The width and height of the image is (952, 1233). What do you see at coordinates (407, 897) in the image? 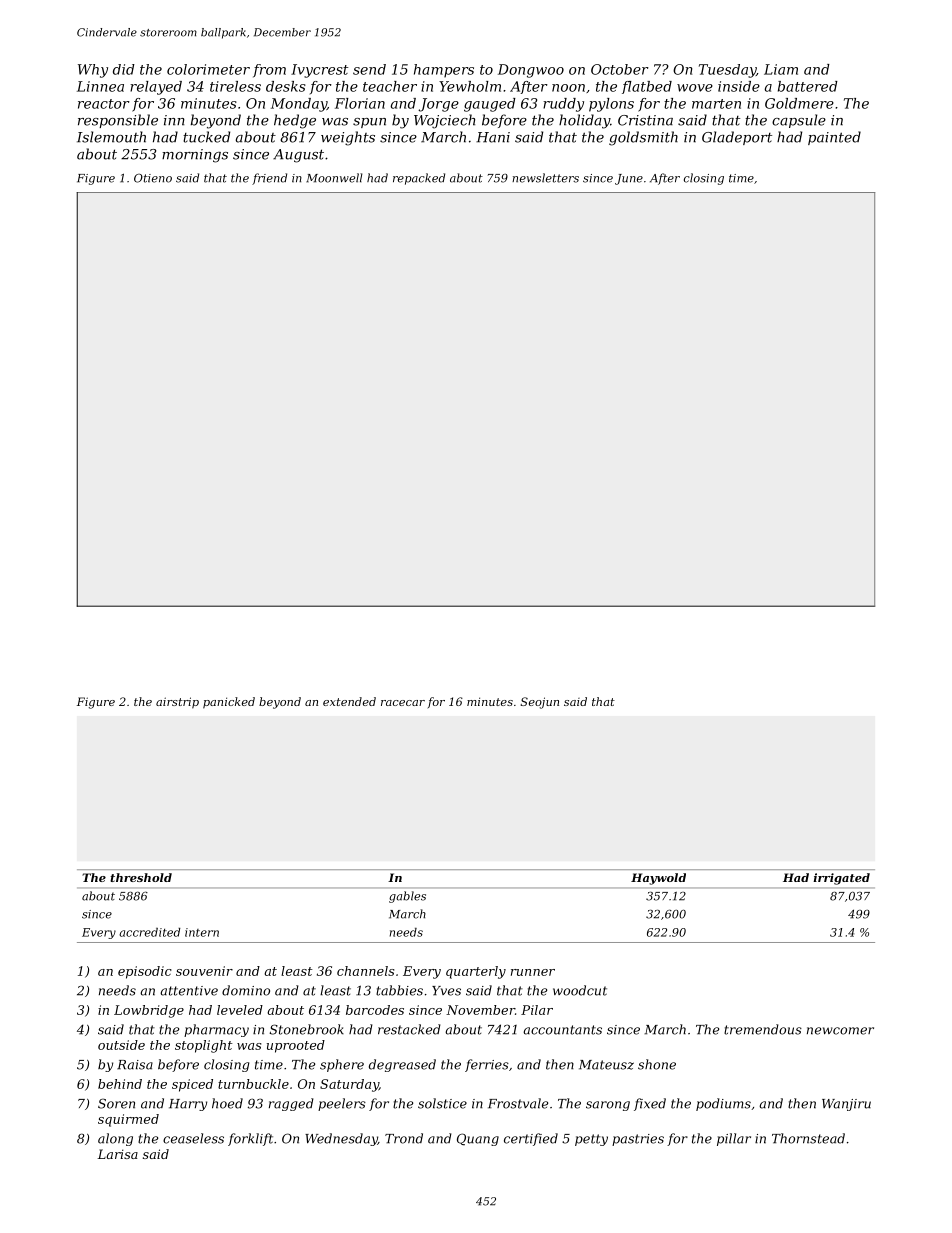
I see `gables` at bounding box center [407, 897].
